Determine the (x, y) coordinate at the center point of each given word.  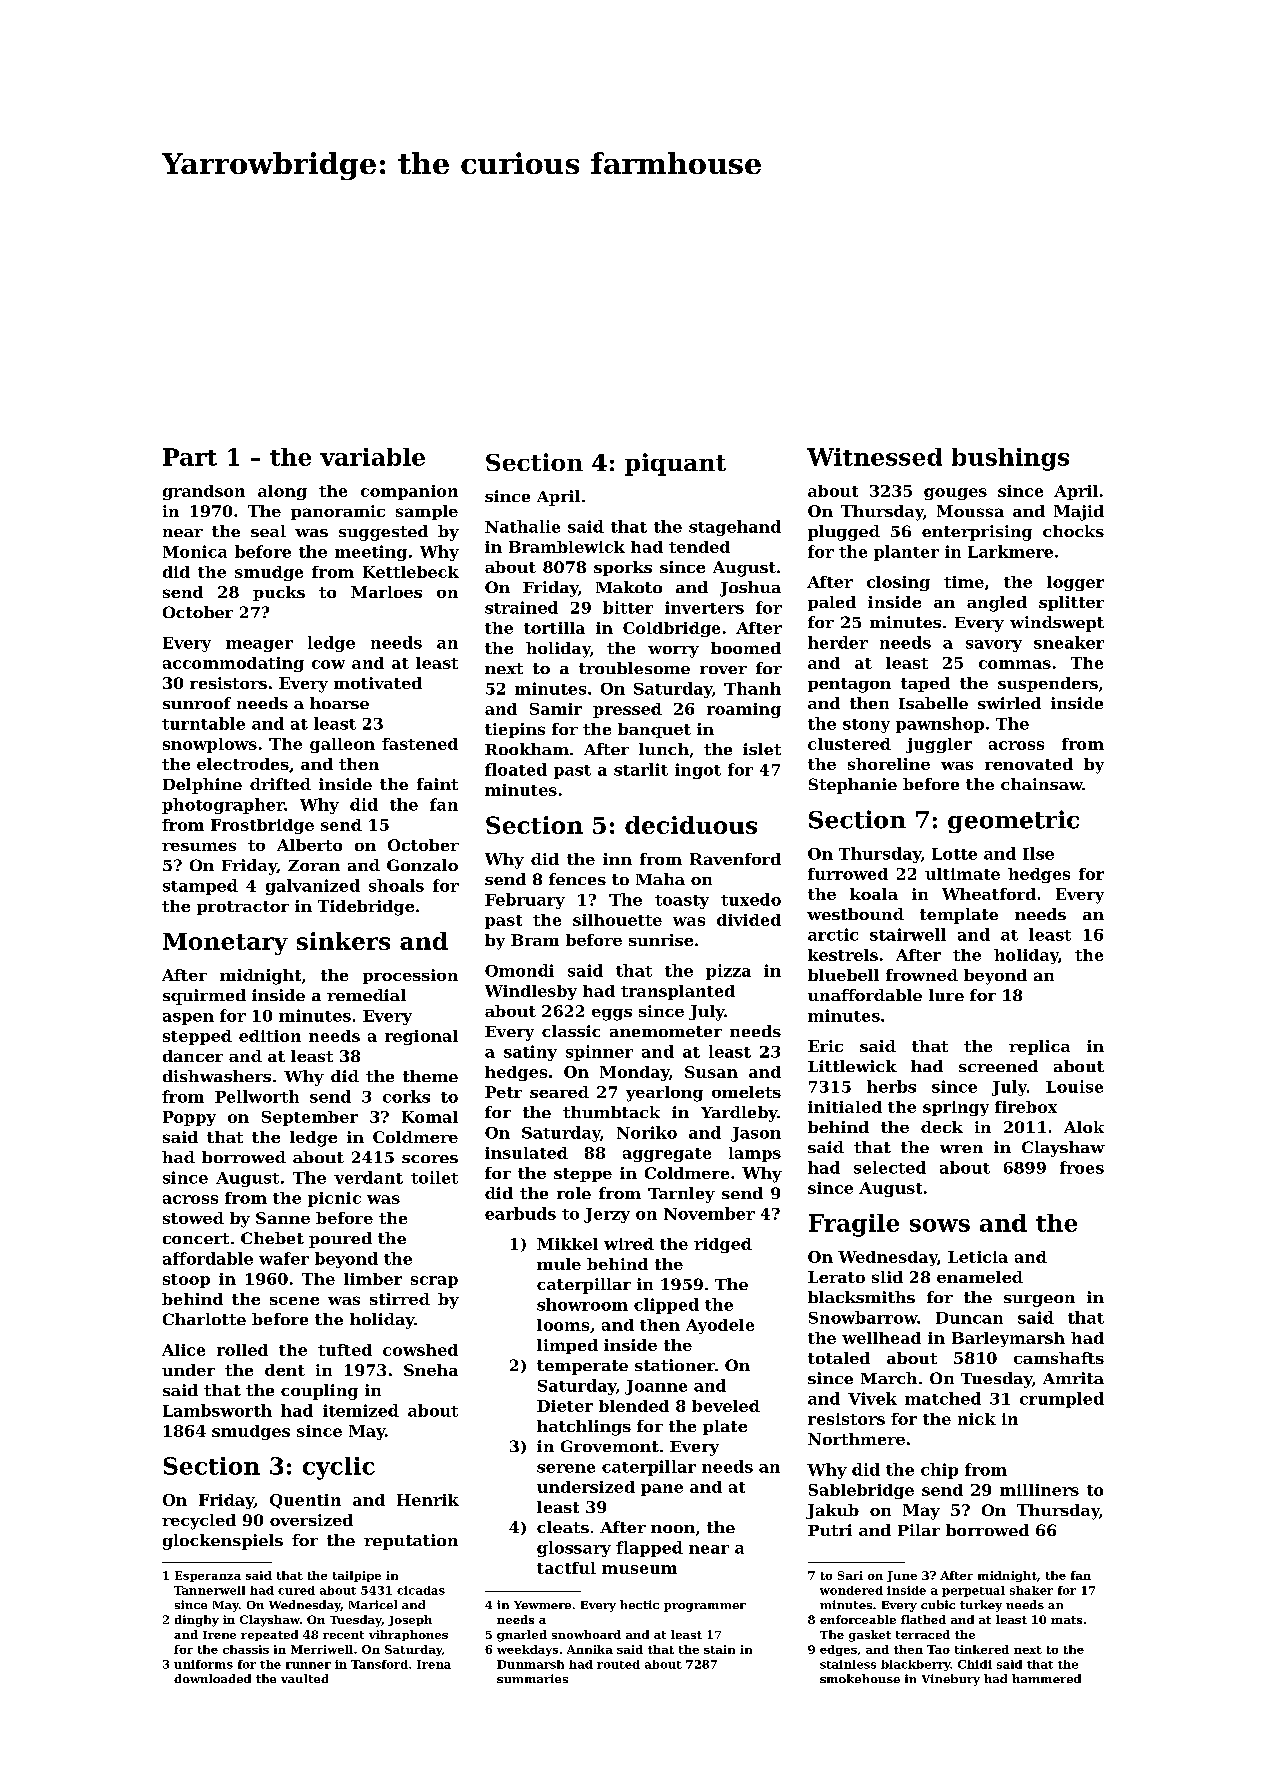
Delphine (202, 786)
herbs (891, 1086)
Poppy (189, 1118)
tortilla (554, 628)
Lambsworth (217, 1410)
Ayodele (720, 1326)
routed (618, 1664)
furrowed (848, 874)
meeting (371, 553)
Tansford (379, 1664)
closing (898, 583)
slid (887, 1277)
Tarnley (681, 1195)
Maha (660, 879)
